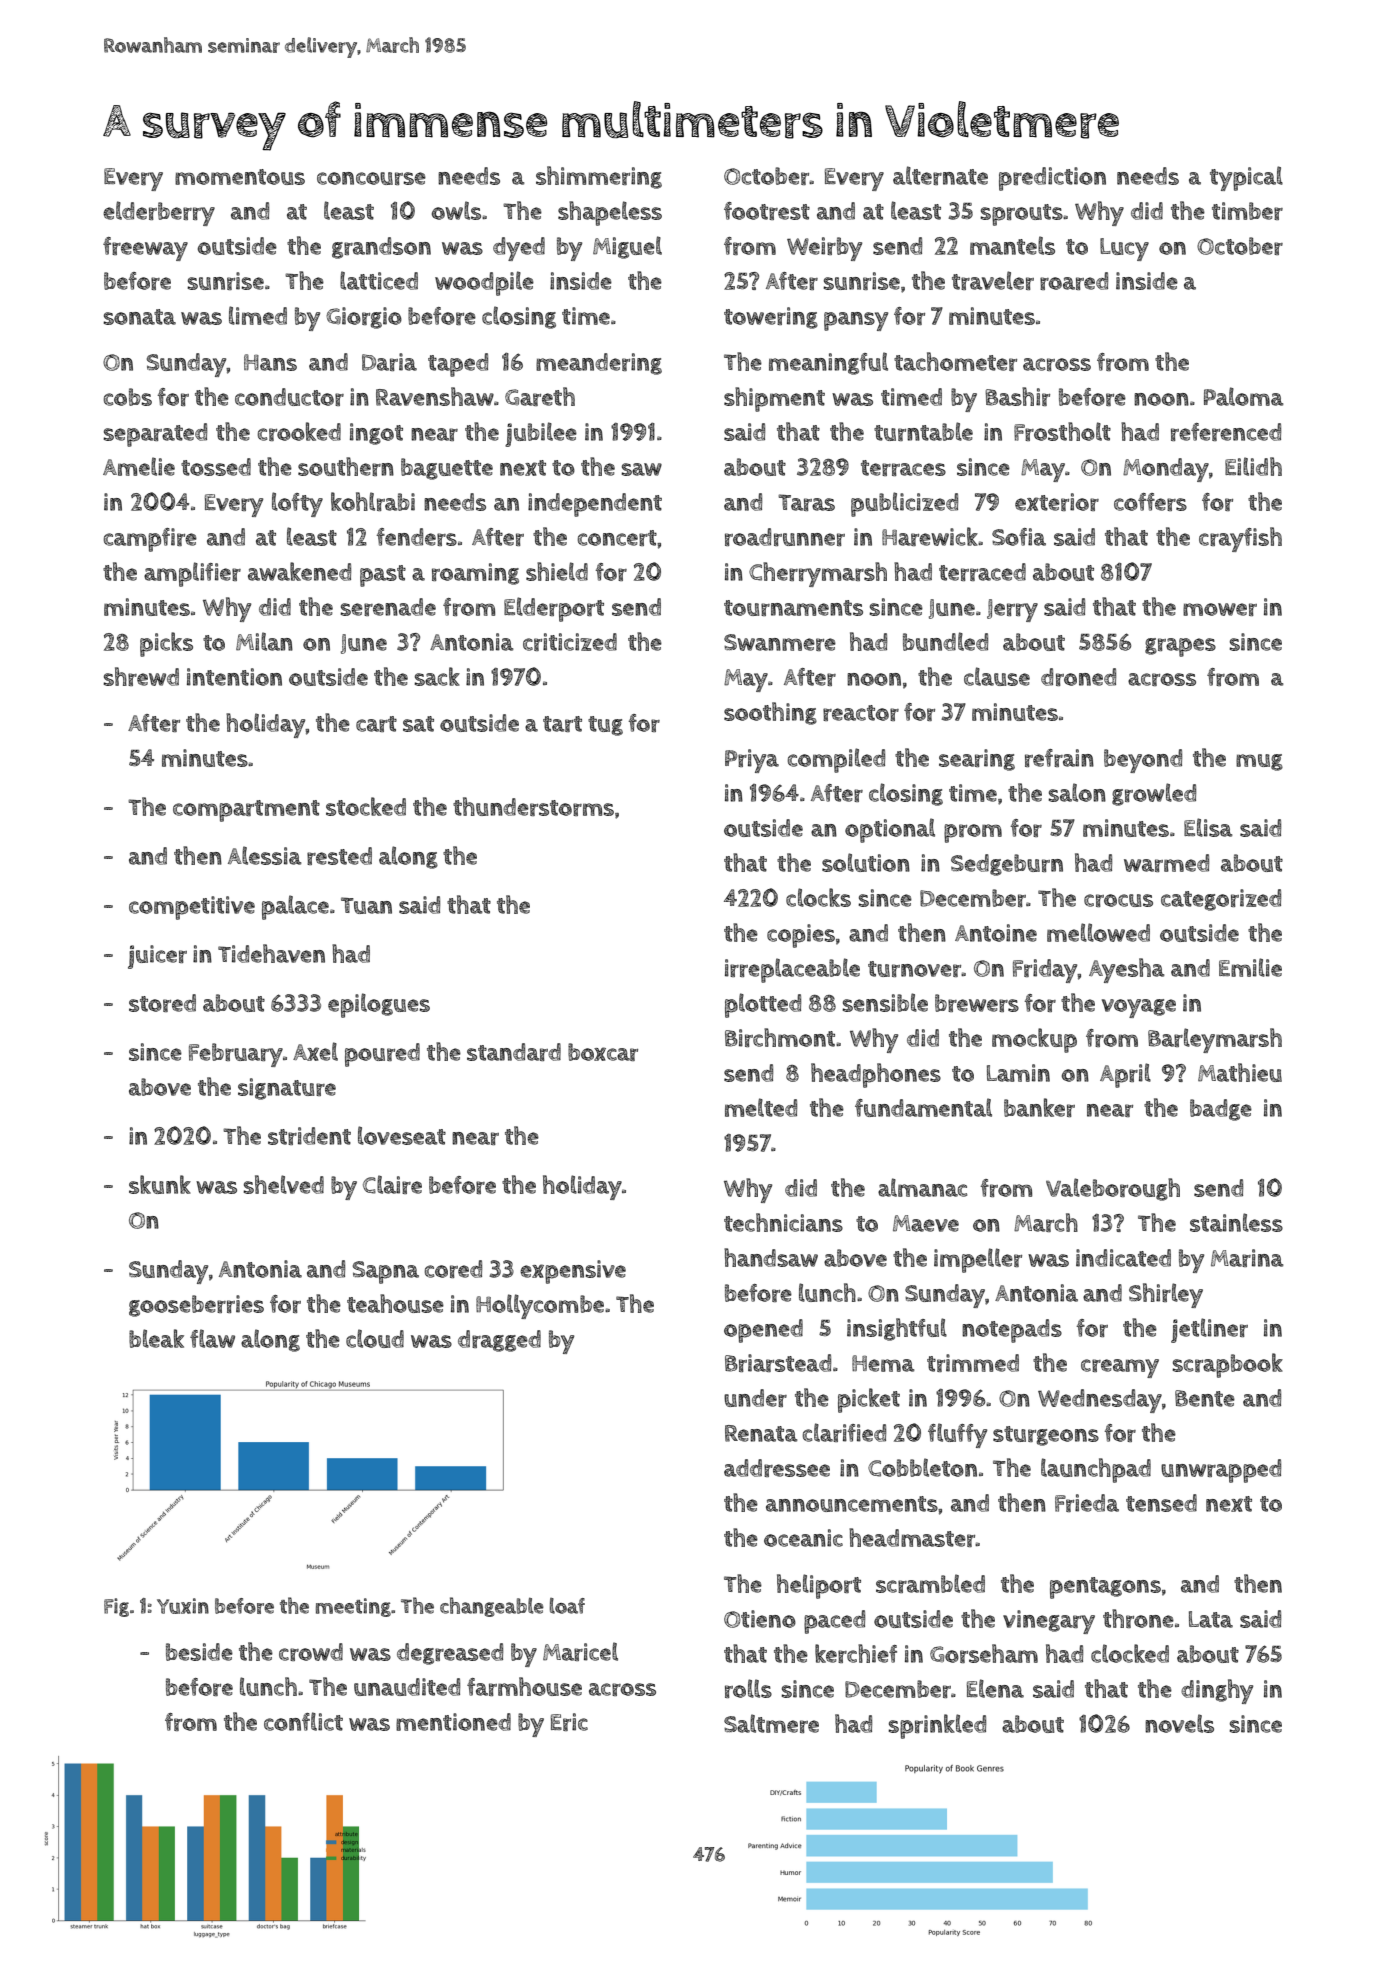 Image resolution: width=1386 pixels, height=1969 pixels. What do you see at coordinates (777, 1468) in the screenshot?
I see `addressee` at bounding box center [777, 1468].
